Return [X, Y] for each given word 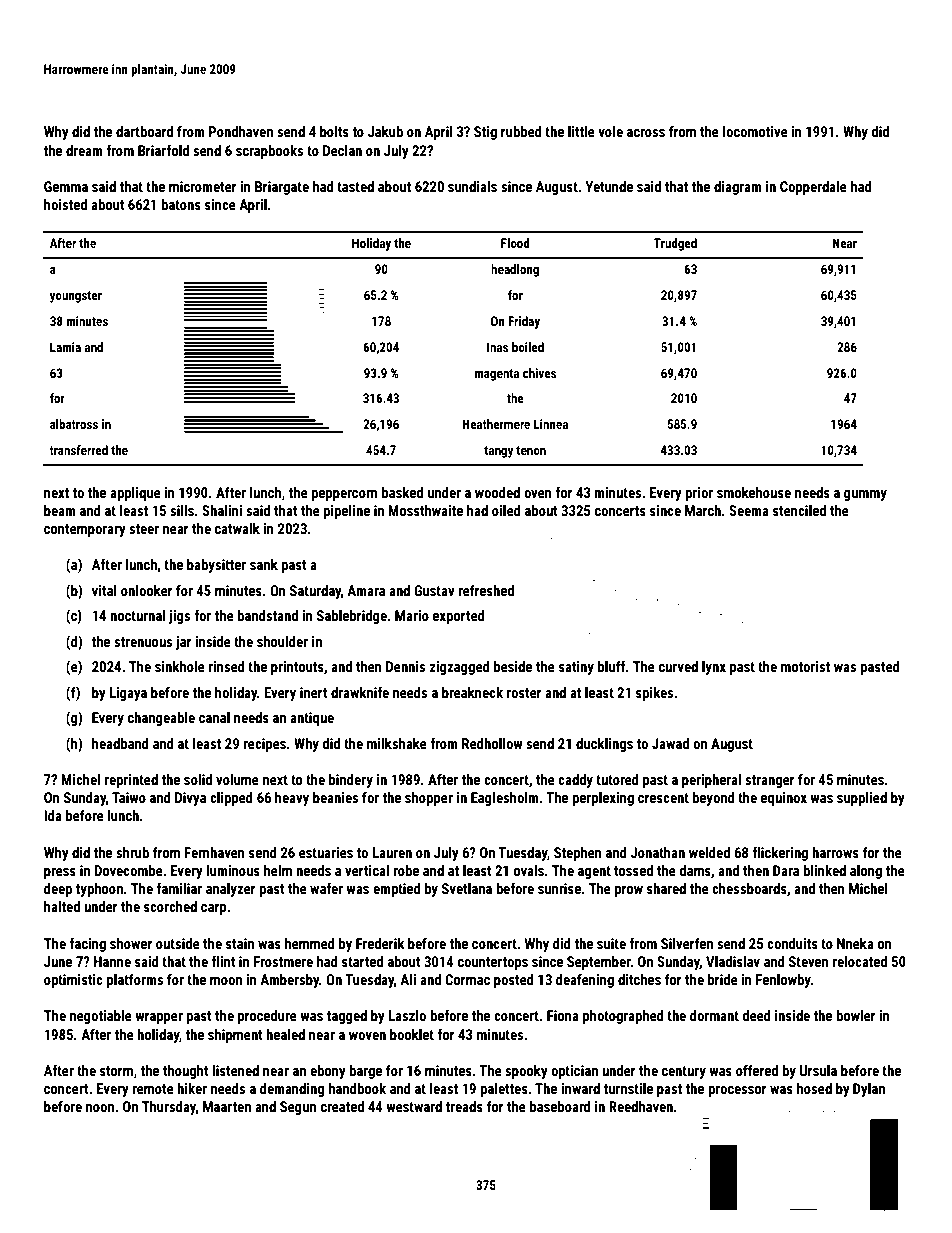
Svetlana [467, 888]
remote [153, 1089]
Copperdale [813, 188]
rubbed [521, 131]
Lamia [65, 347]
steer [144, 529]
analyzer [231, 890]
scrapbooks [269, 152]
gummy [865, 495]
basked [402, 492]
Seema [749, 510]
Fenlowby [783, 981]
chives [539, 373]
